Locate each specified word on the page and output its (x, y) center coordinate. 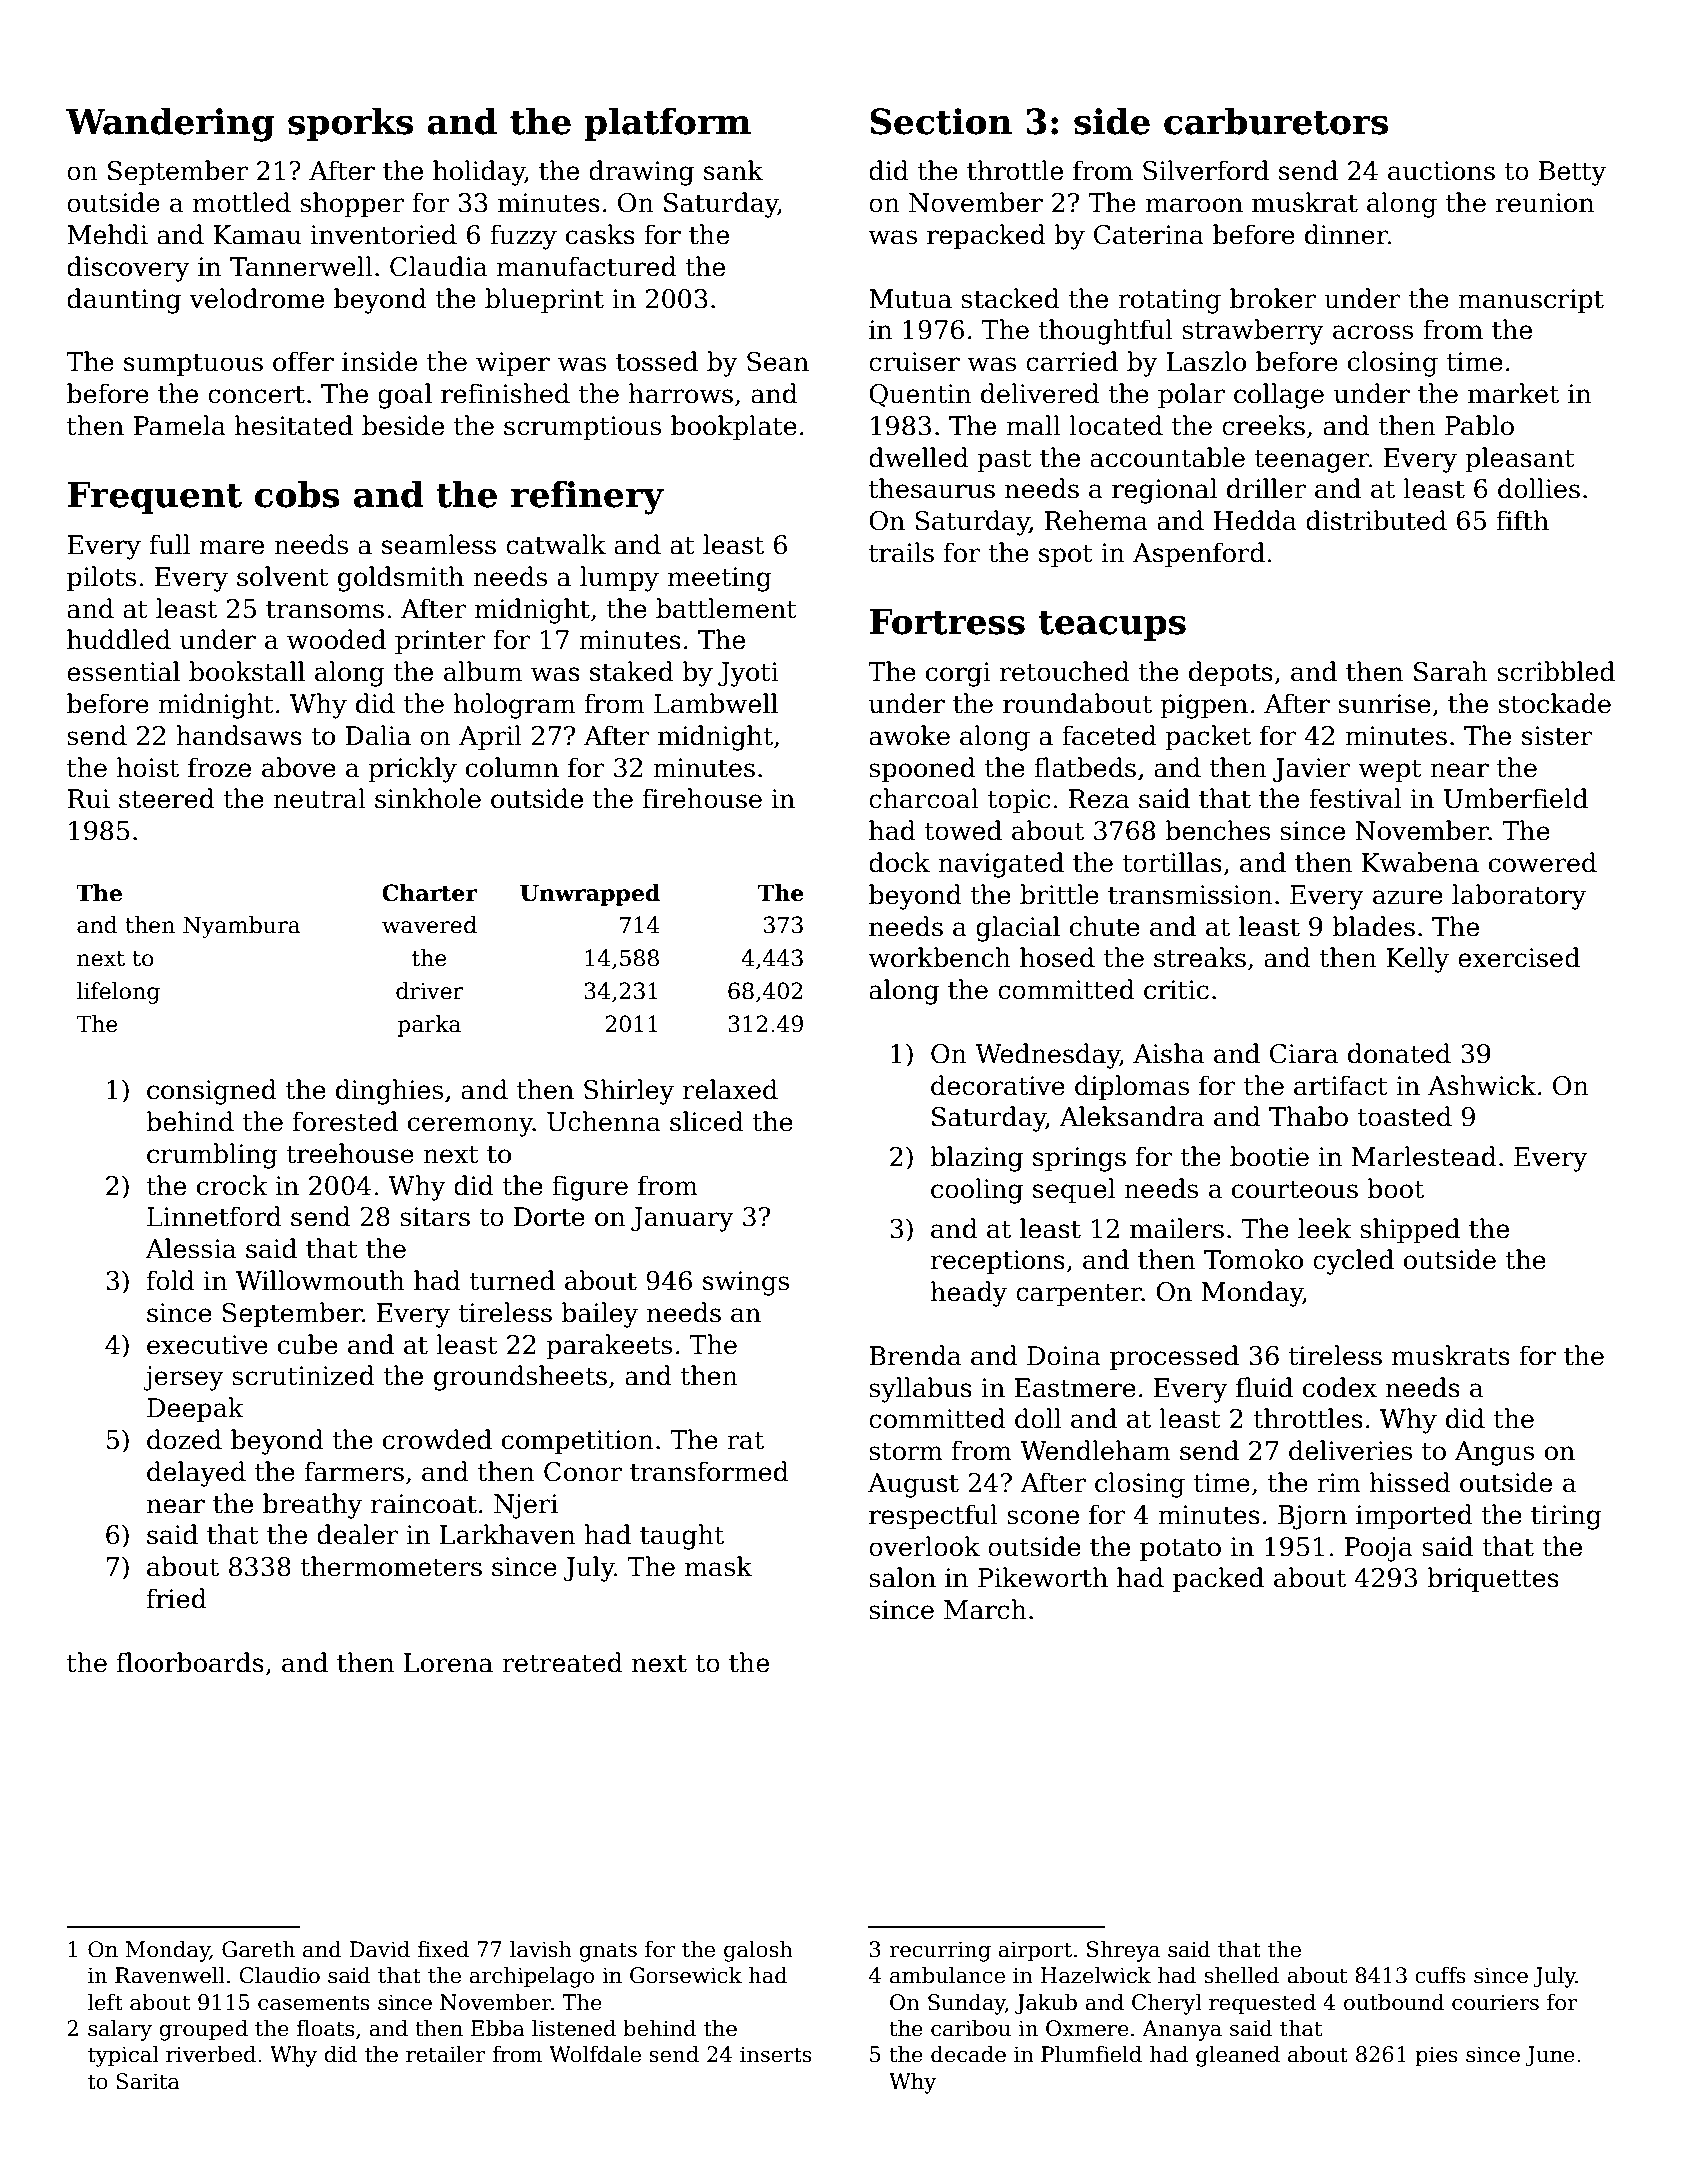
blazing (976, 1159)
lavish (541, 1949)
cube (308, 1344)
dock (899, 862)
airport (1035, 1951)
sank (733, 170)
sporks (350, 124)
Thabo (1308, 1116)
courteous (1295, 1190)
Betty (1572, 173)
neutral (319, 798)
